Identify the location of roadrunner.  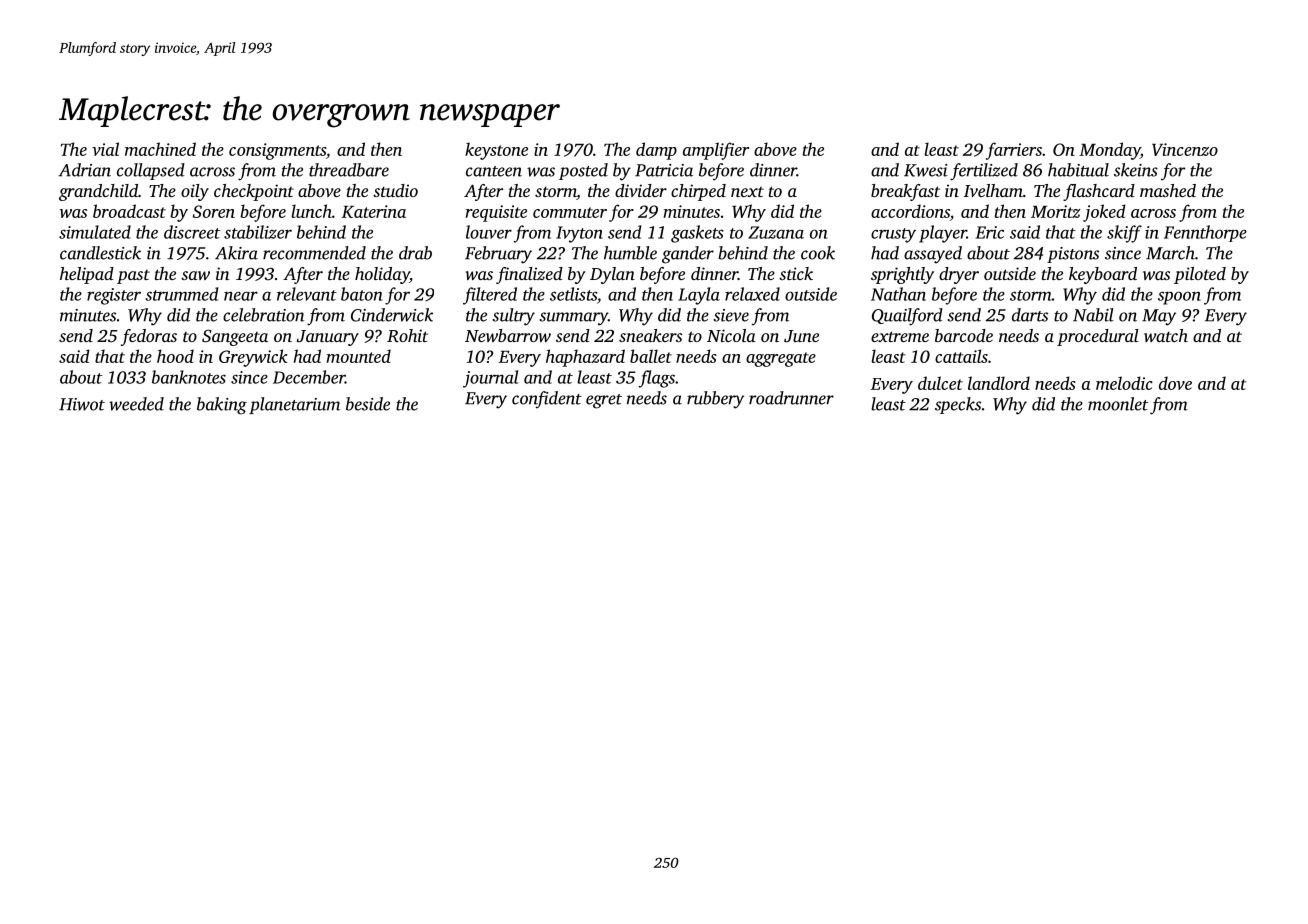
(791, 398).
